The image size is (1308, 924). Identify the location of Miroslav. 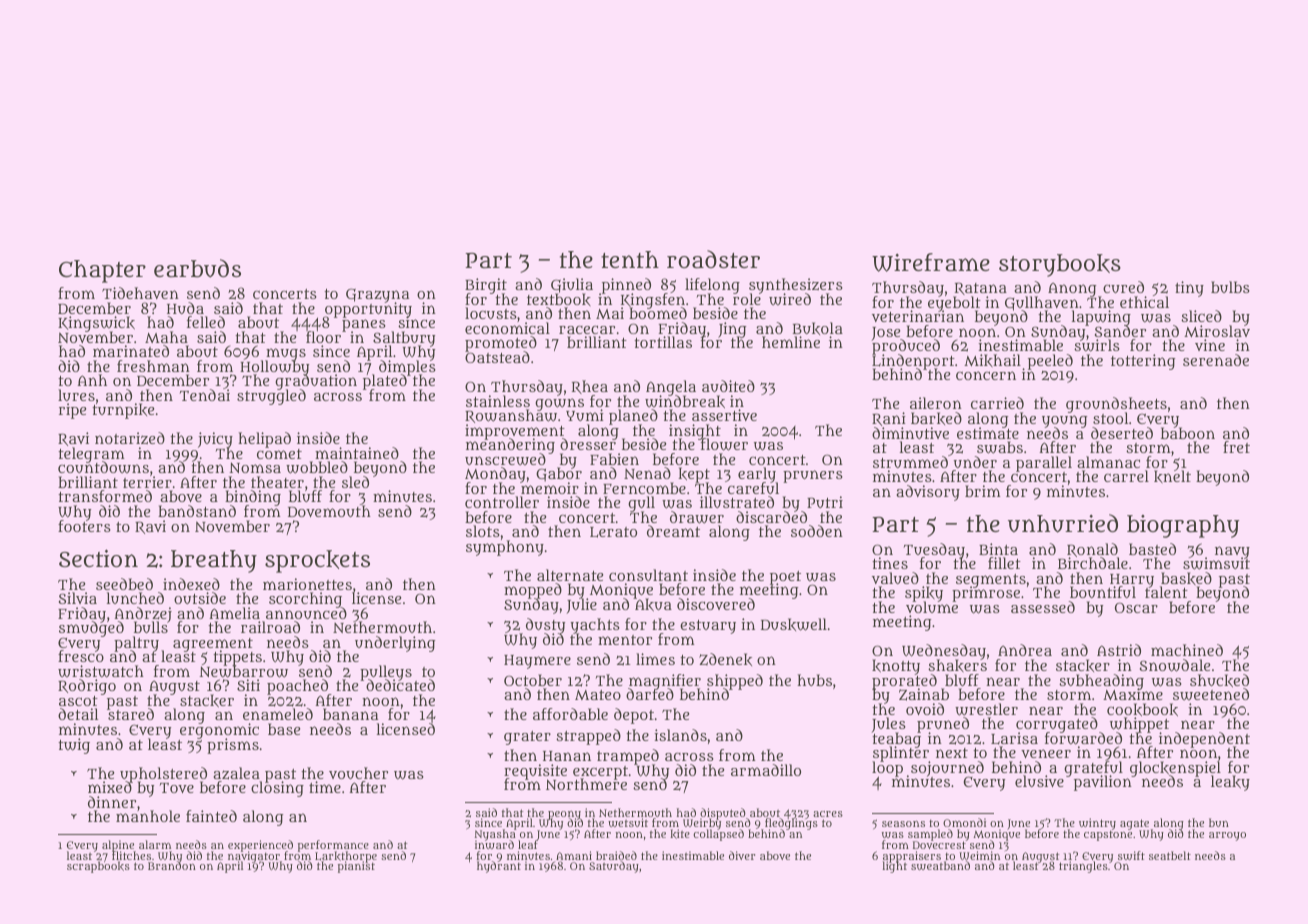
(1217, 331).
